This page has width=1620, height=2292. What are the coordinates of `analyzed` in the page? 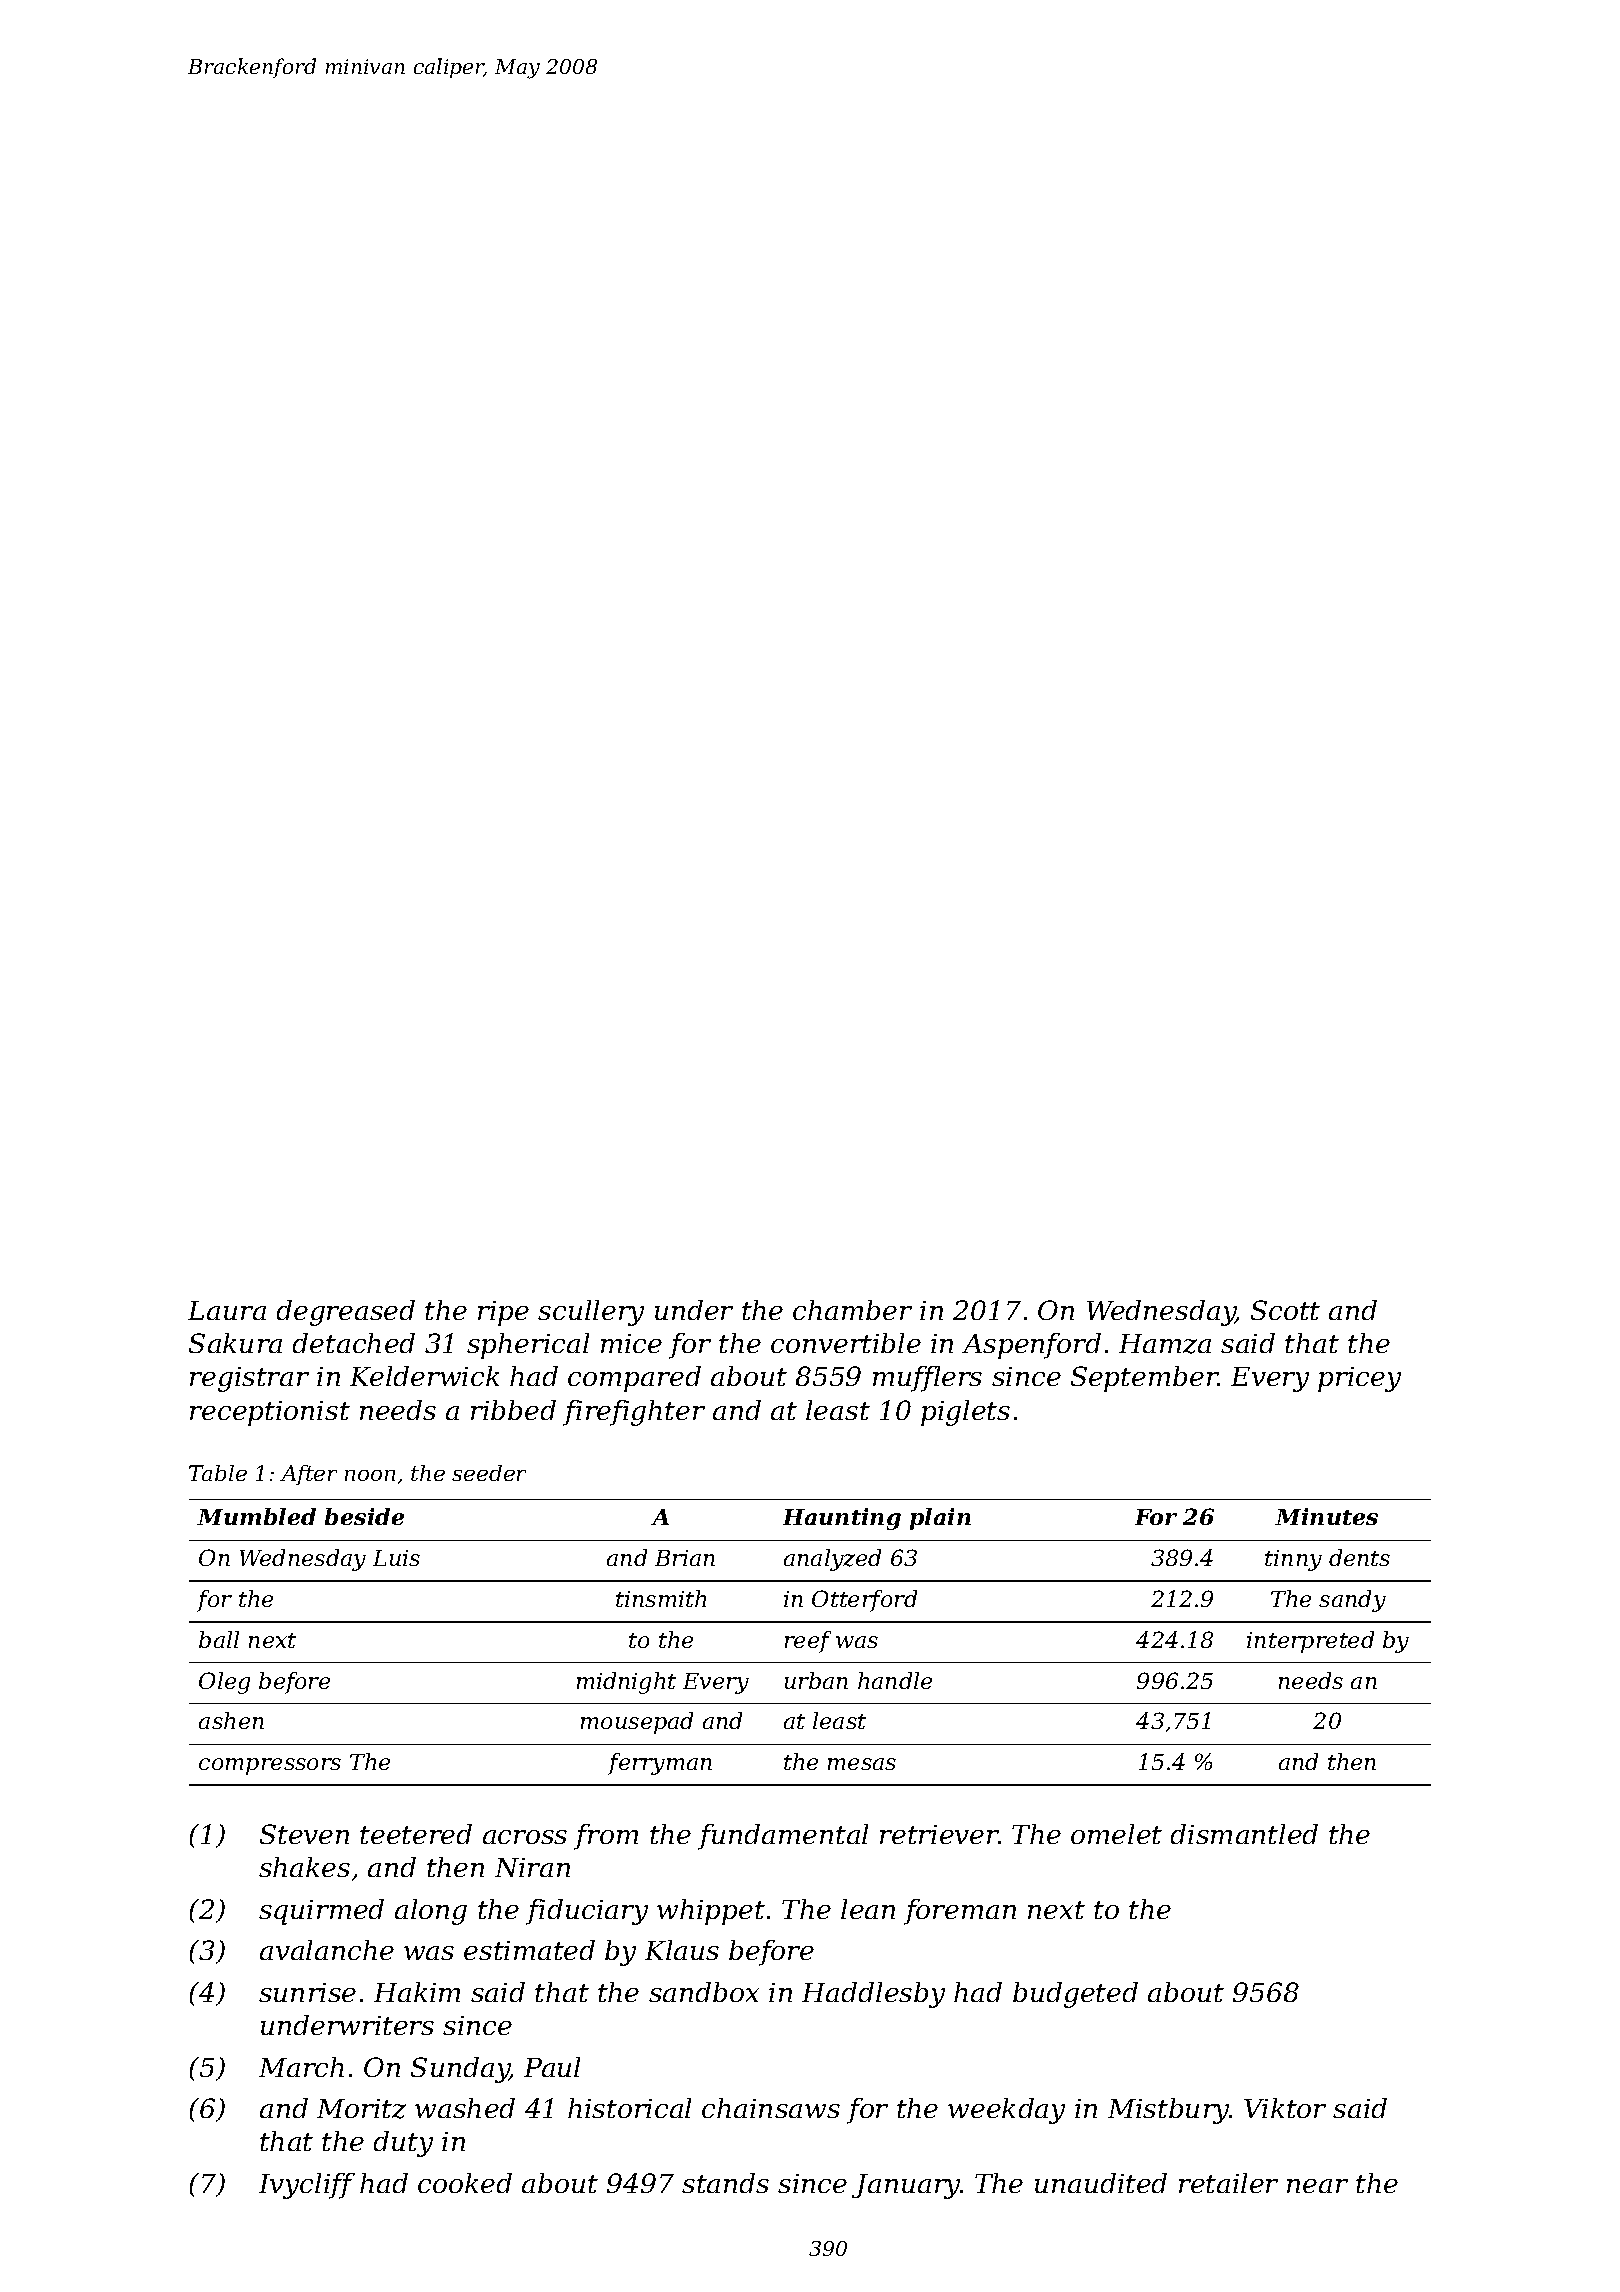 It's located at (832, 1560).
